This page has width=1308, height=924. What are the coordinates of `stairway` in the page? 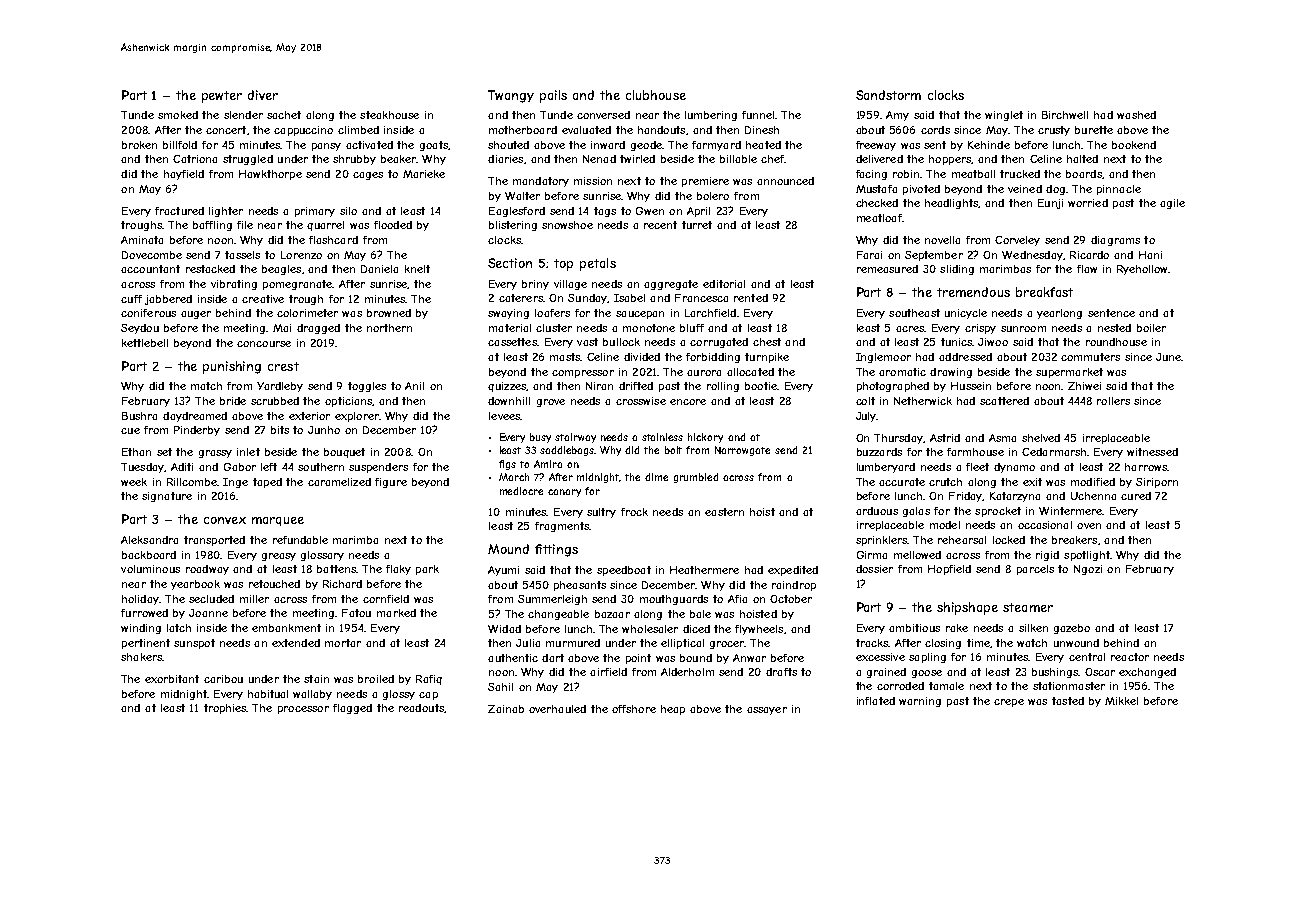 It's located at (575, 438).
